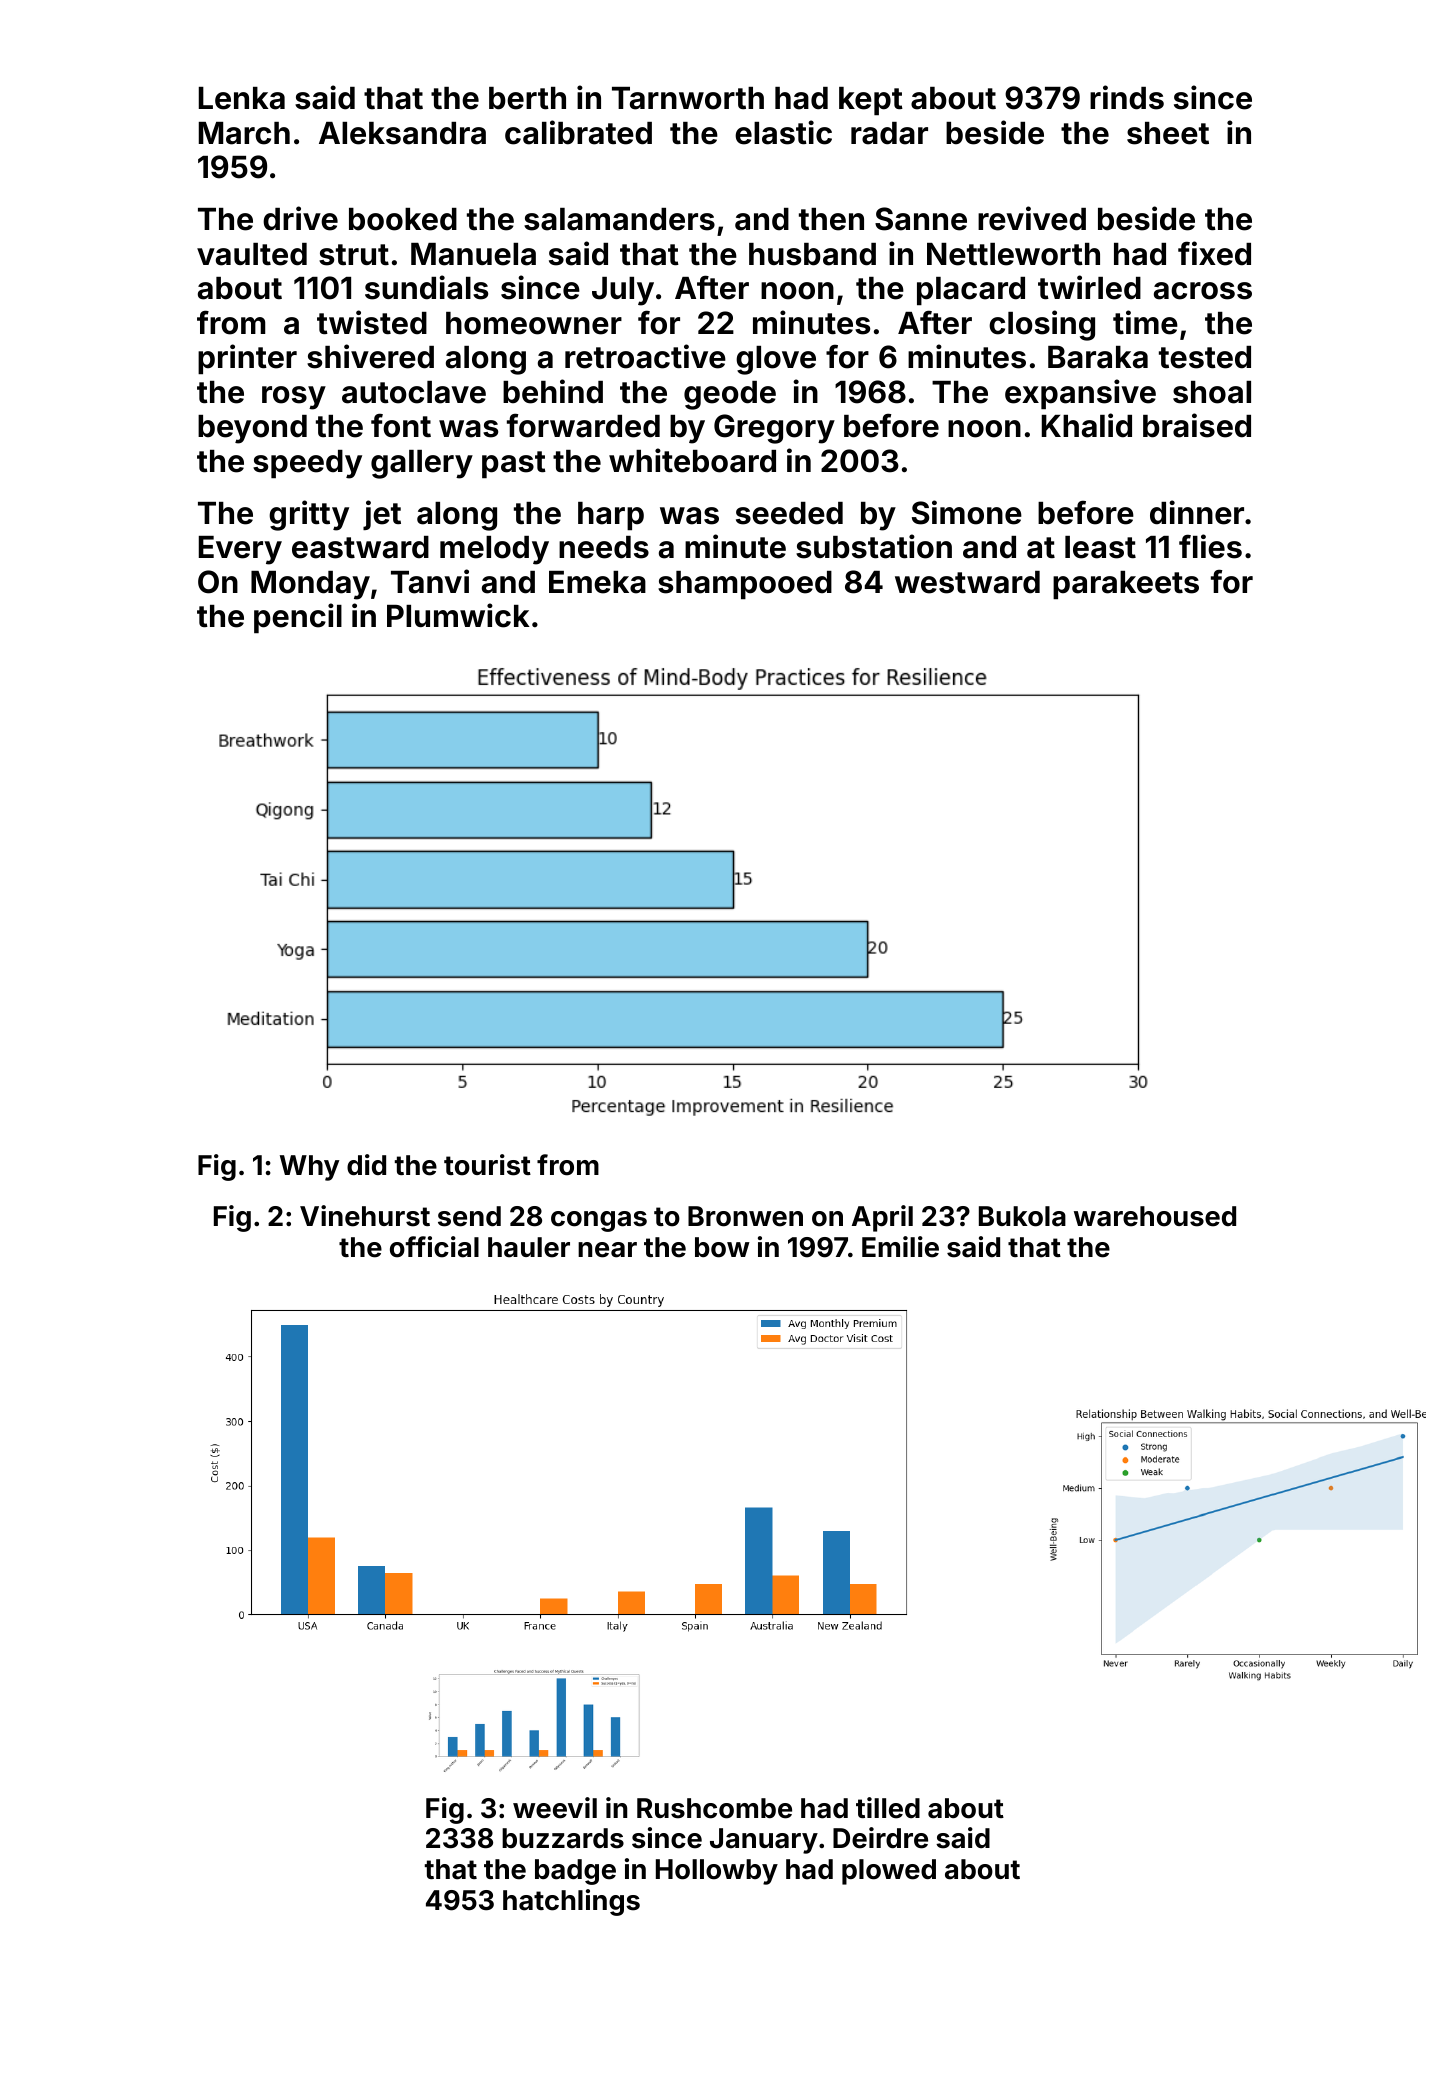  I want to click on sheet, so click(1168, 133).
